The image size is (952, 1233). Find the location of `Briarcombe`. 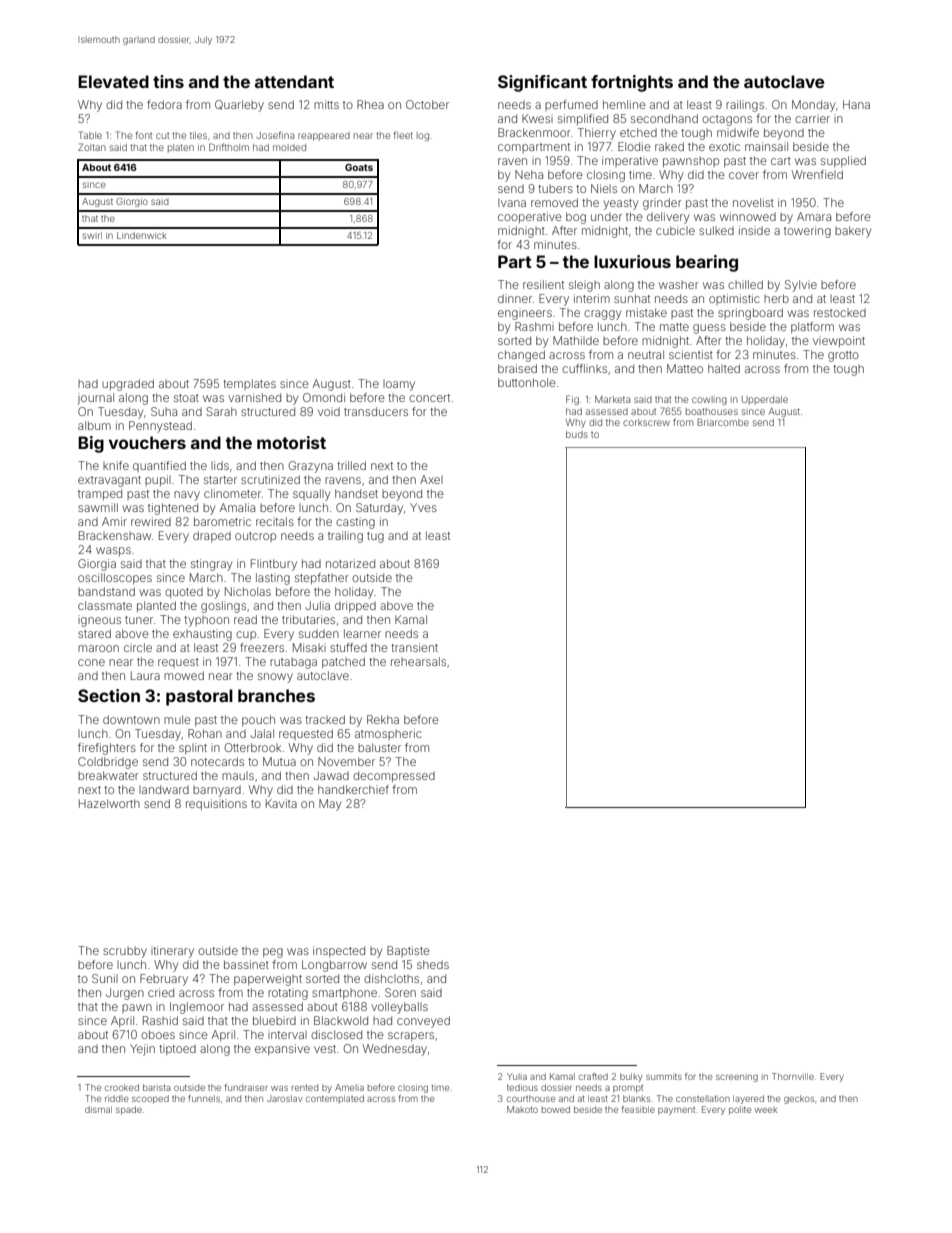

Briarcombe is located at coordinates (723, 422).
